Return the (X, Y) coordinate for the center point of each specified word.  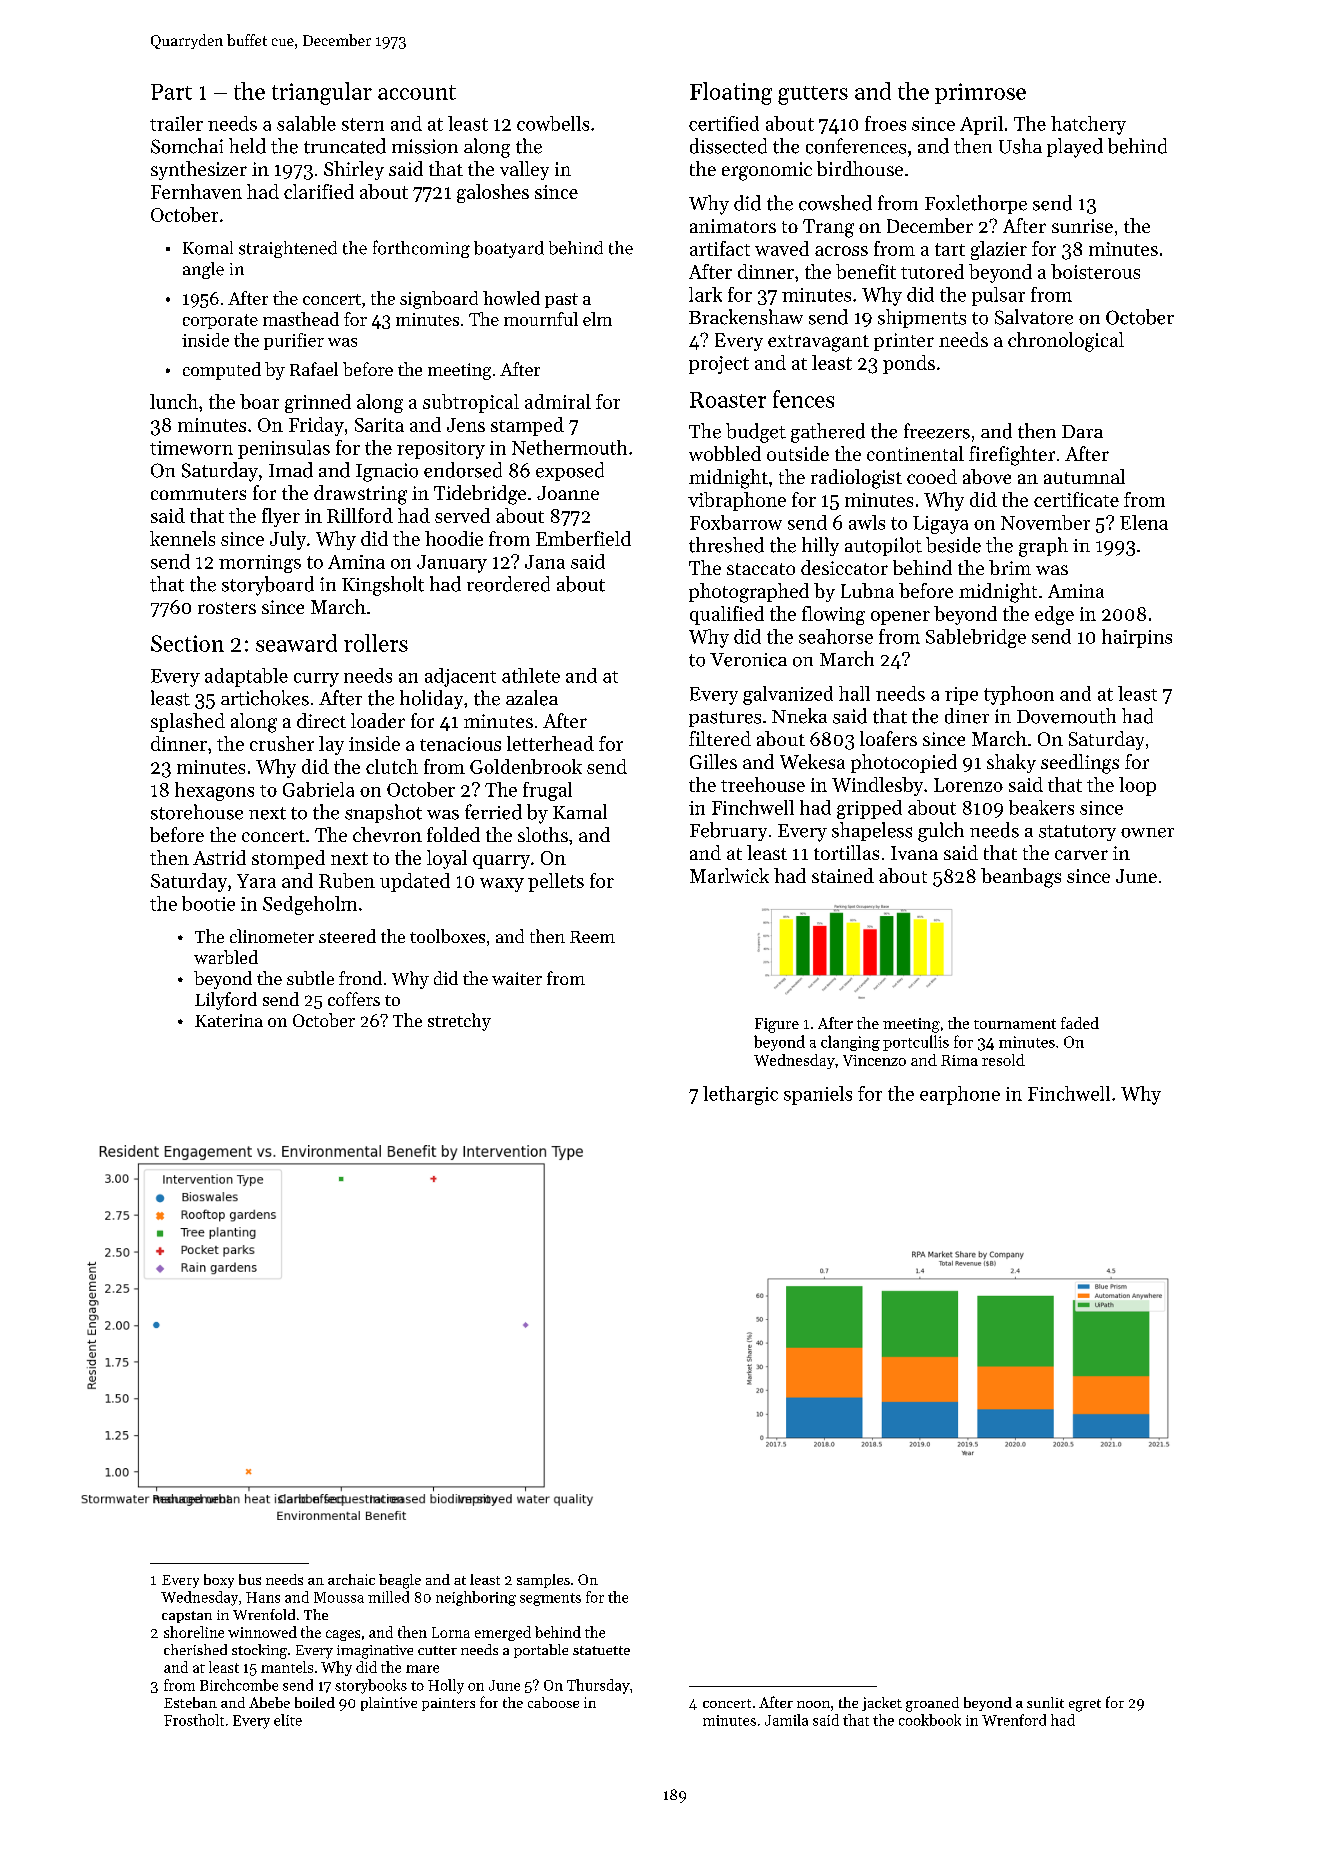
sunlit (1045, 1702)
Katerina (229, 1020)
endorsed (463, 470)
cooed (932, 476)
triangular (322, 93)
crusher (282, 743)
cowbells (553, 123)
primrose (980, 93)
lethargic (740, 1095)
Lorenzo (968, 785)
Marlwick (729, 875)
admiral (558, 401)
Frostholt (194, 1720)
